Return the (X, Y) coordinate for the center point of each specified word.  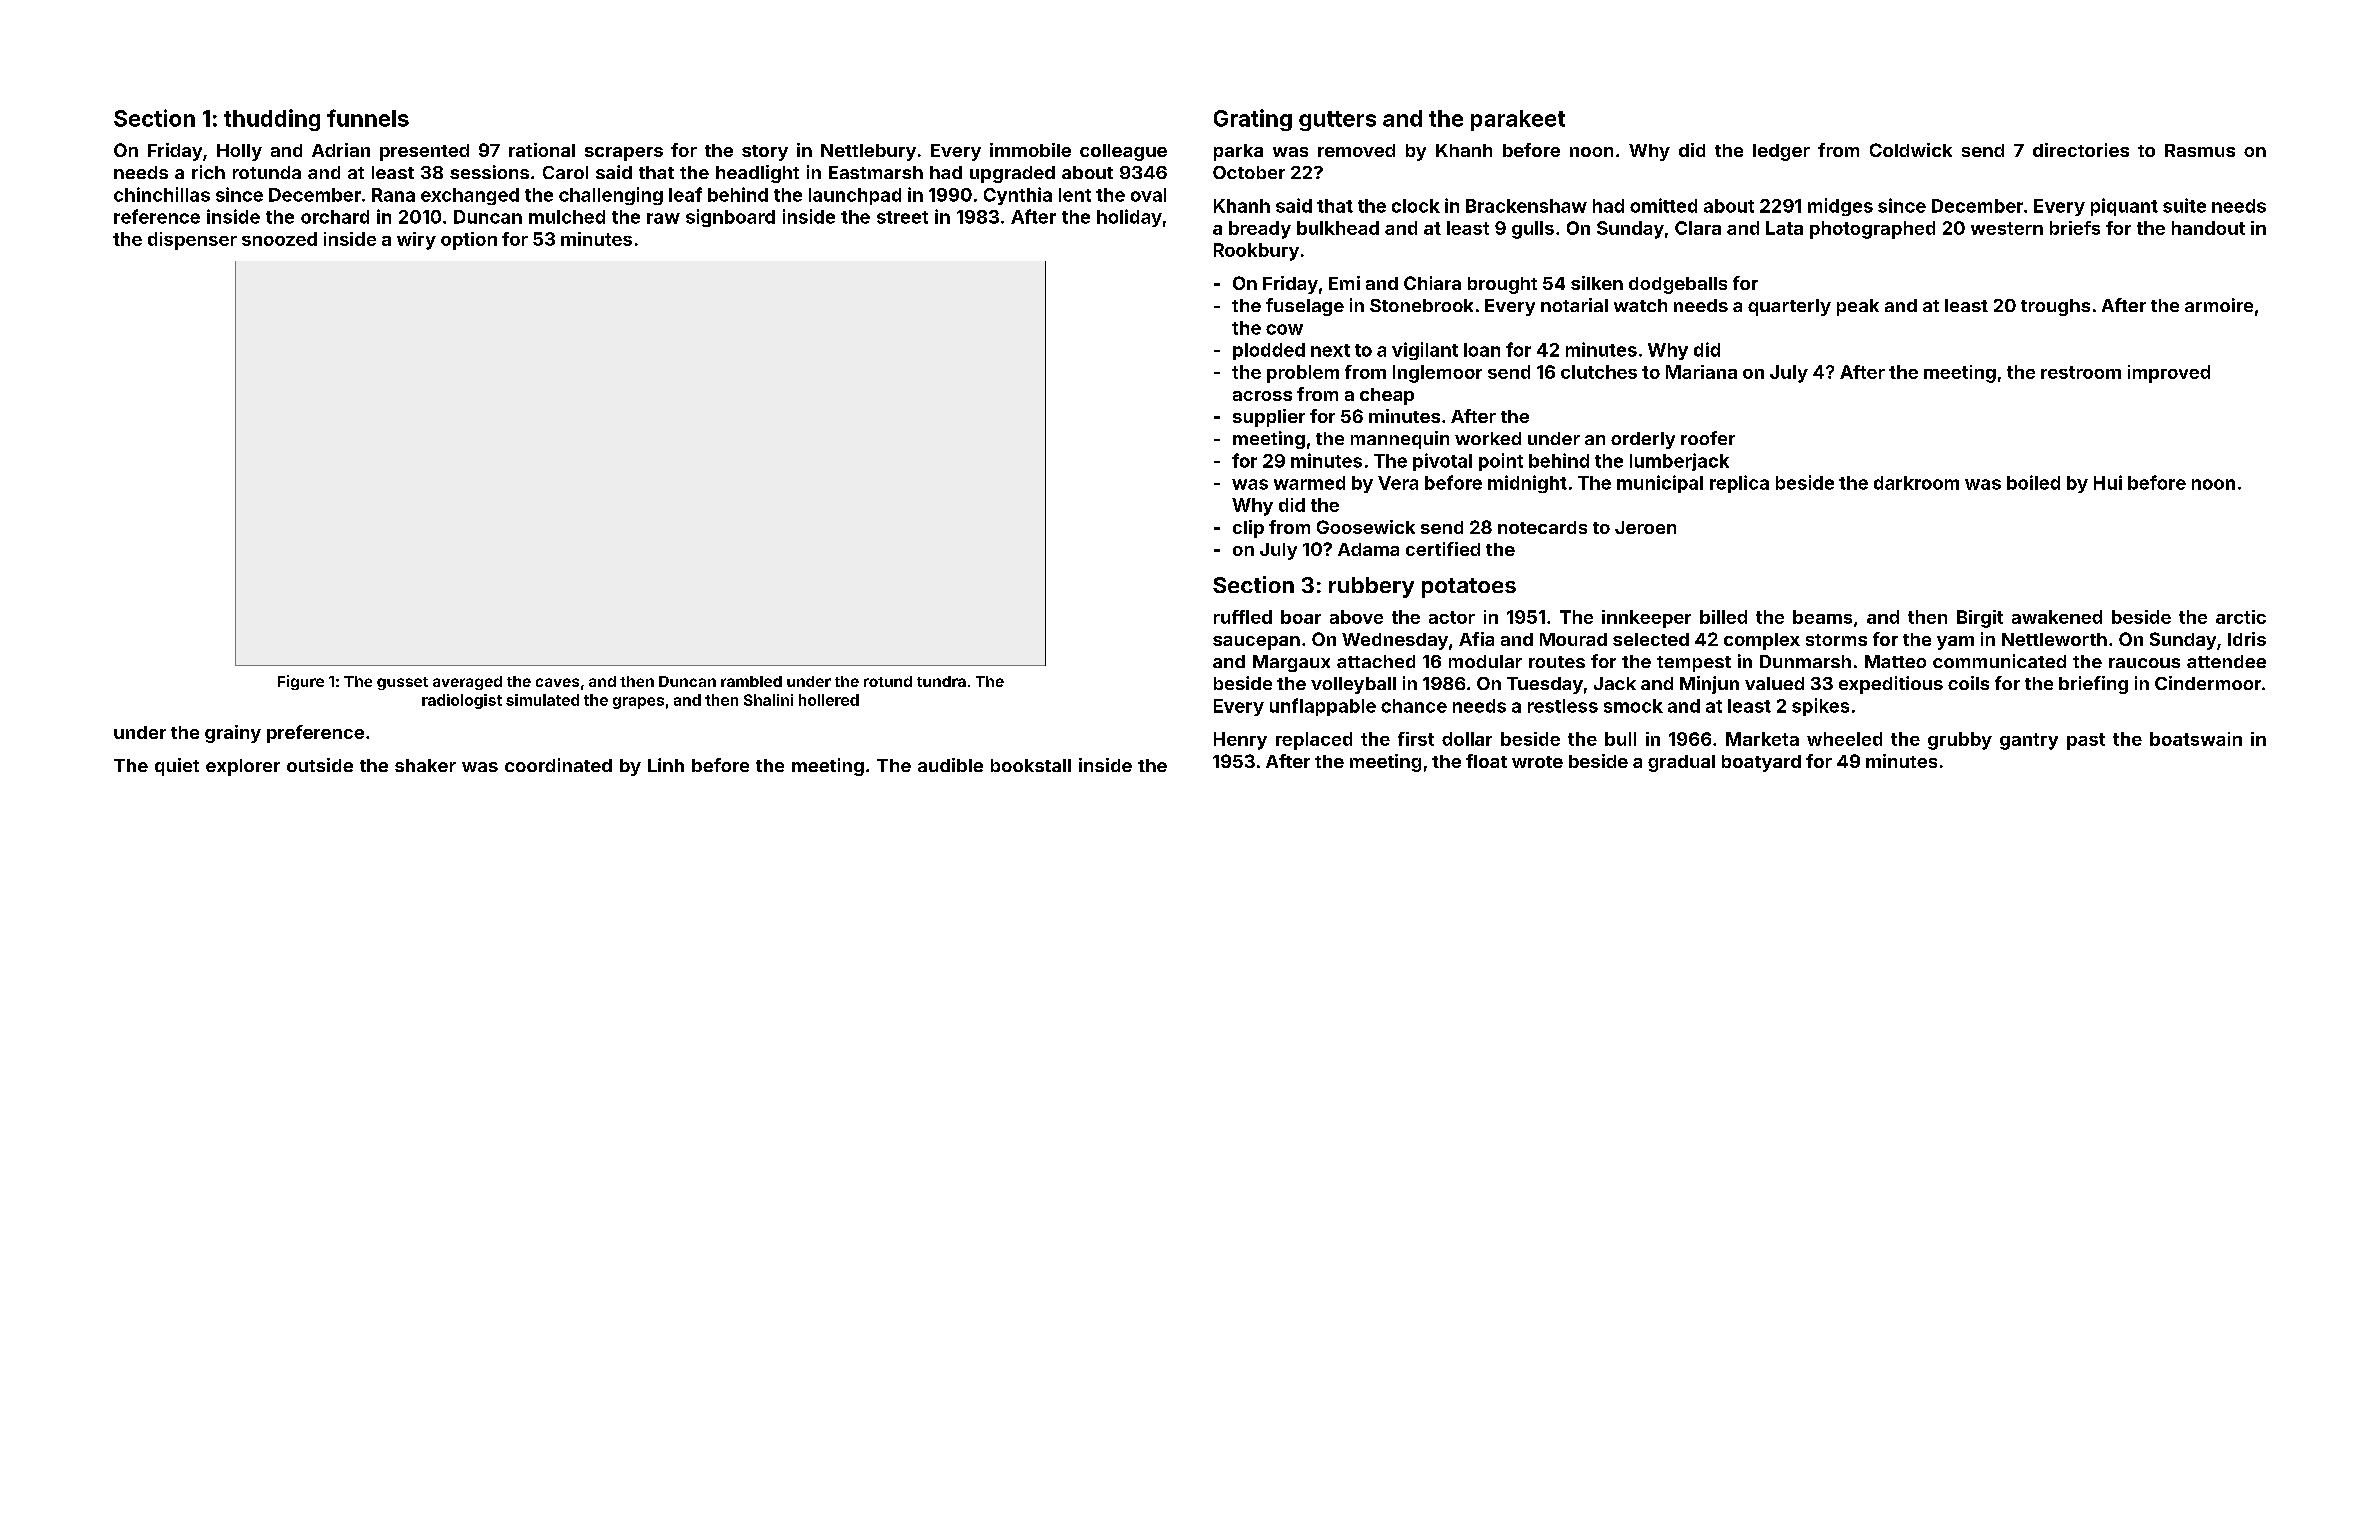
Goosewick (1366, 527)
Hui (2108, 482)
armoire (2219, 305)
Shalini (768, 700)
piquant (2124, 207)
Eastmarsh (876, 172)
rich (208, 172)
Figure (301, 682)
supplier (1269, 418)
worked (1488, 438)
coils (1968, 683)
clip (1248, 529)
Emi (1344, 283)
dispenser (192, 241)
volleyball (1353, 685)
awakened (2057, 617)
